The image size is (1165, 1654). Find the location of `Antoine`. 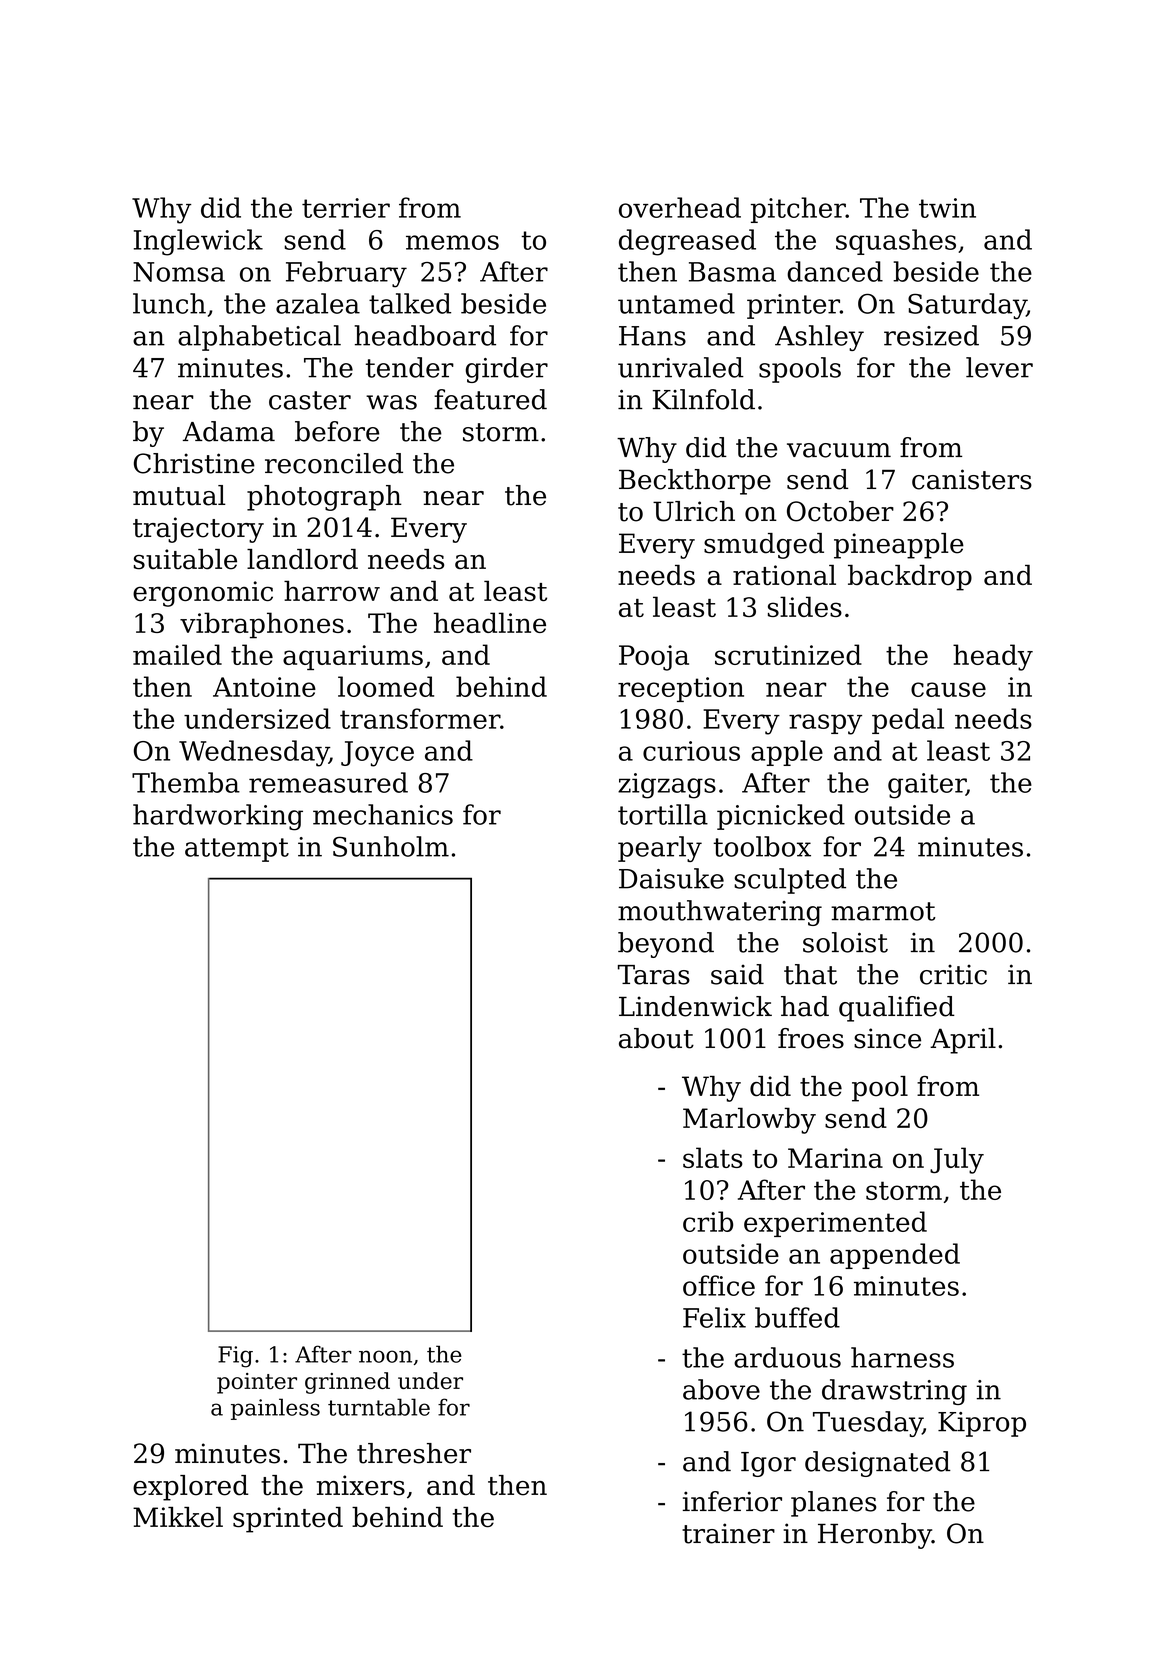

Antoine is located at coordinates (264, 687).
